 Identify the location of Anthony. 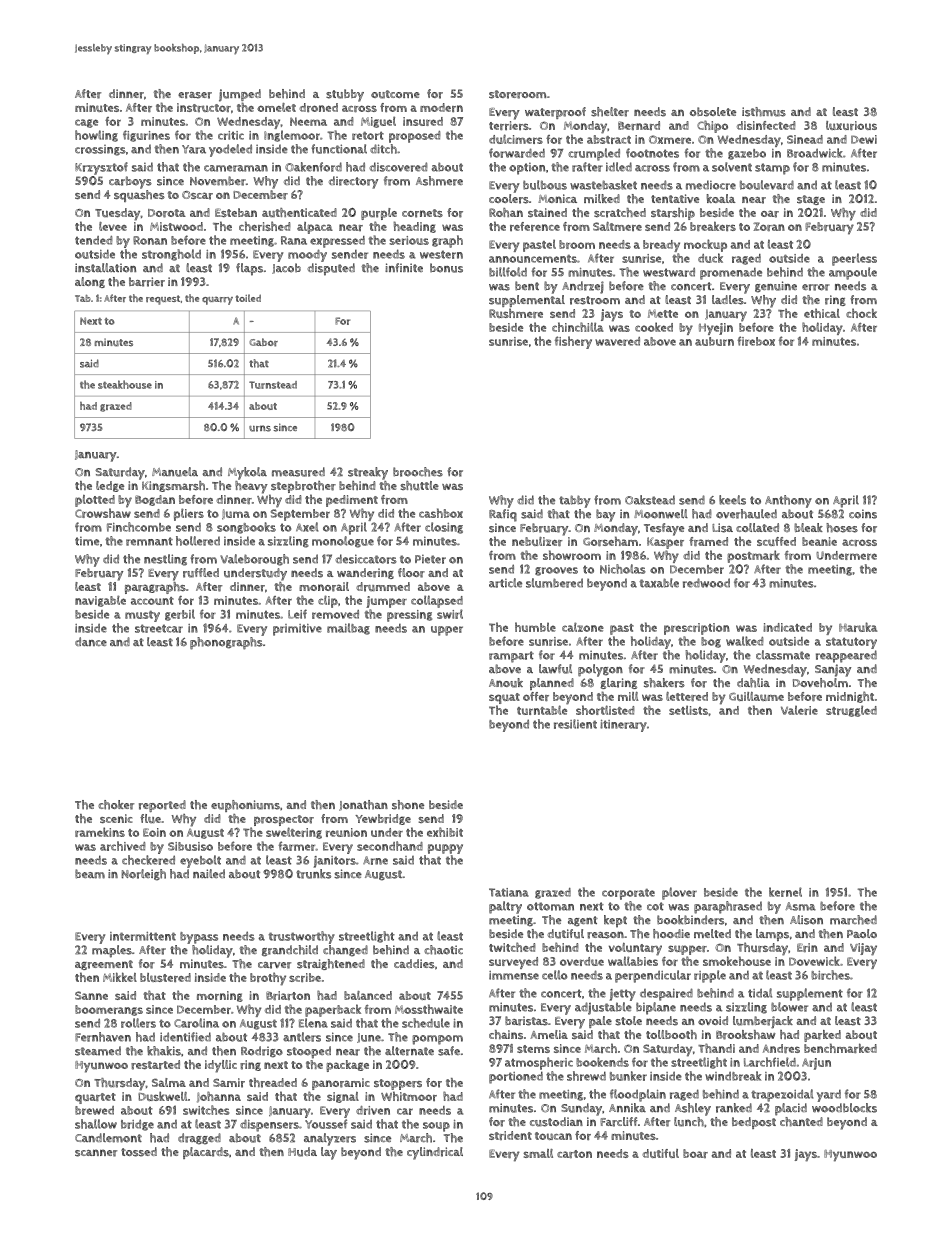
(788, 501).
